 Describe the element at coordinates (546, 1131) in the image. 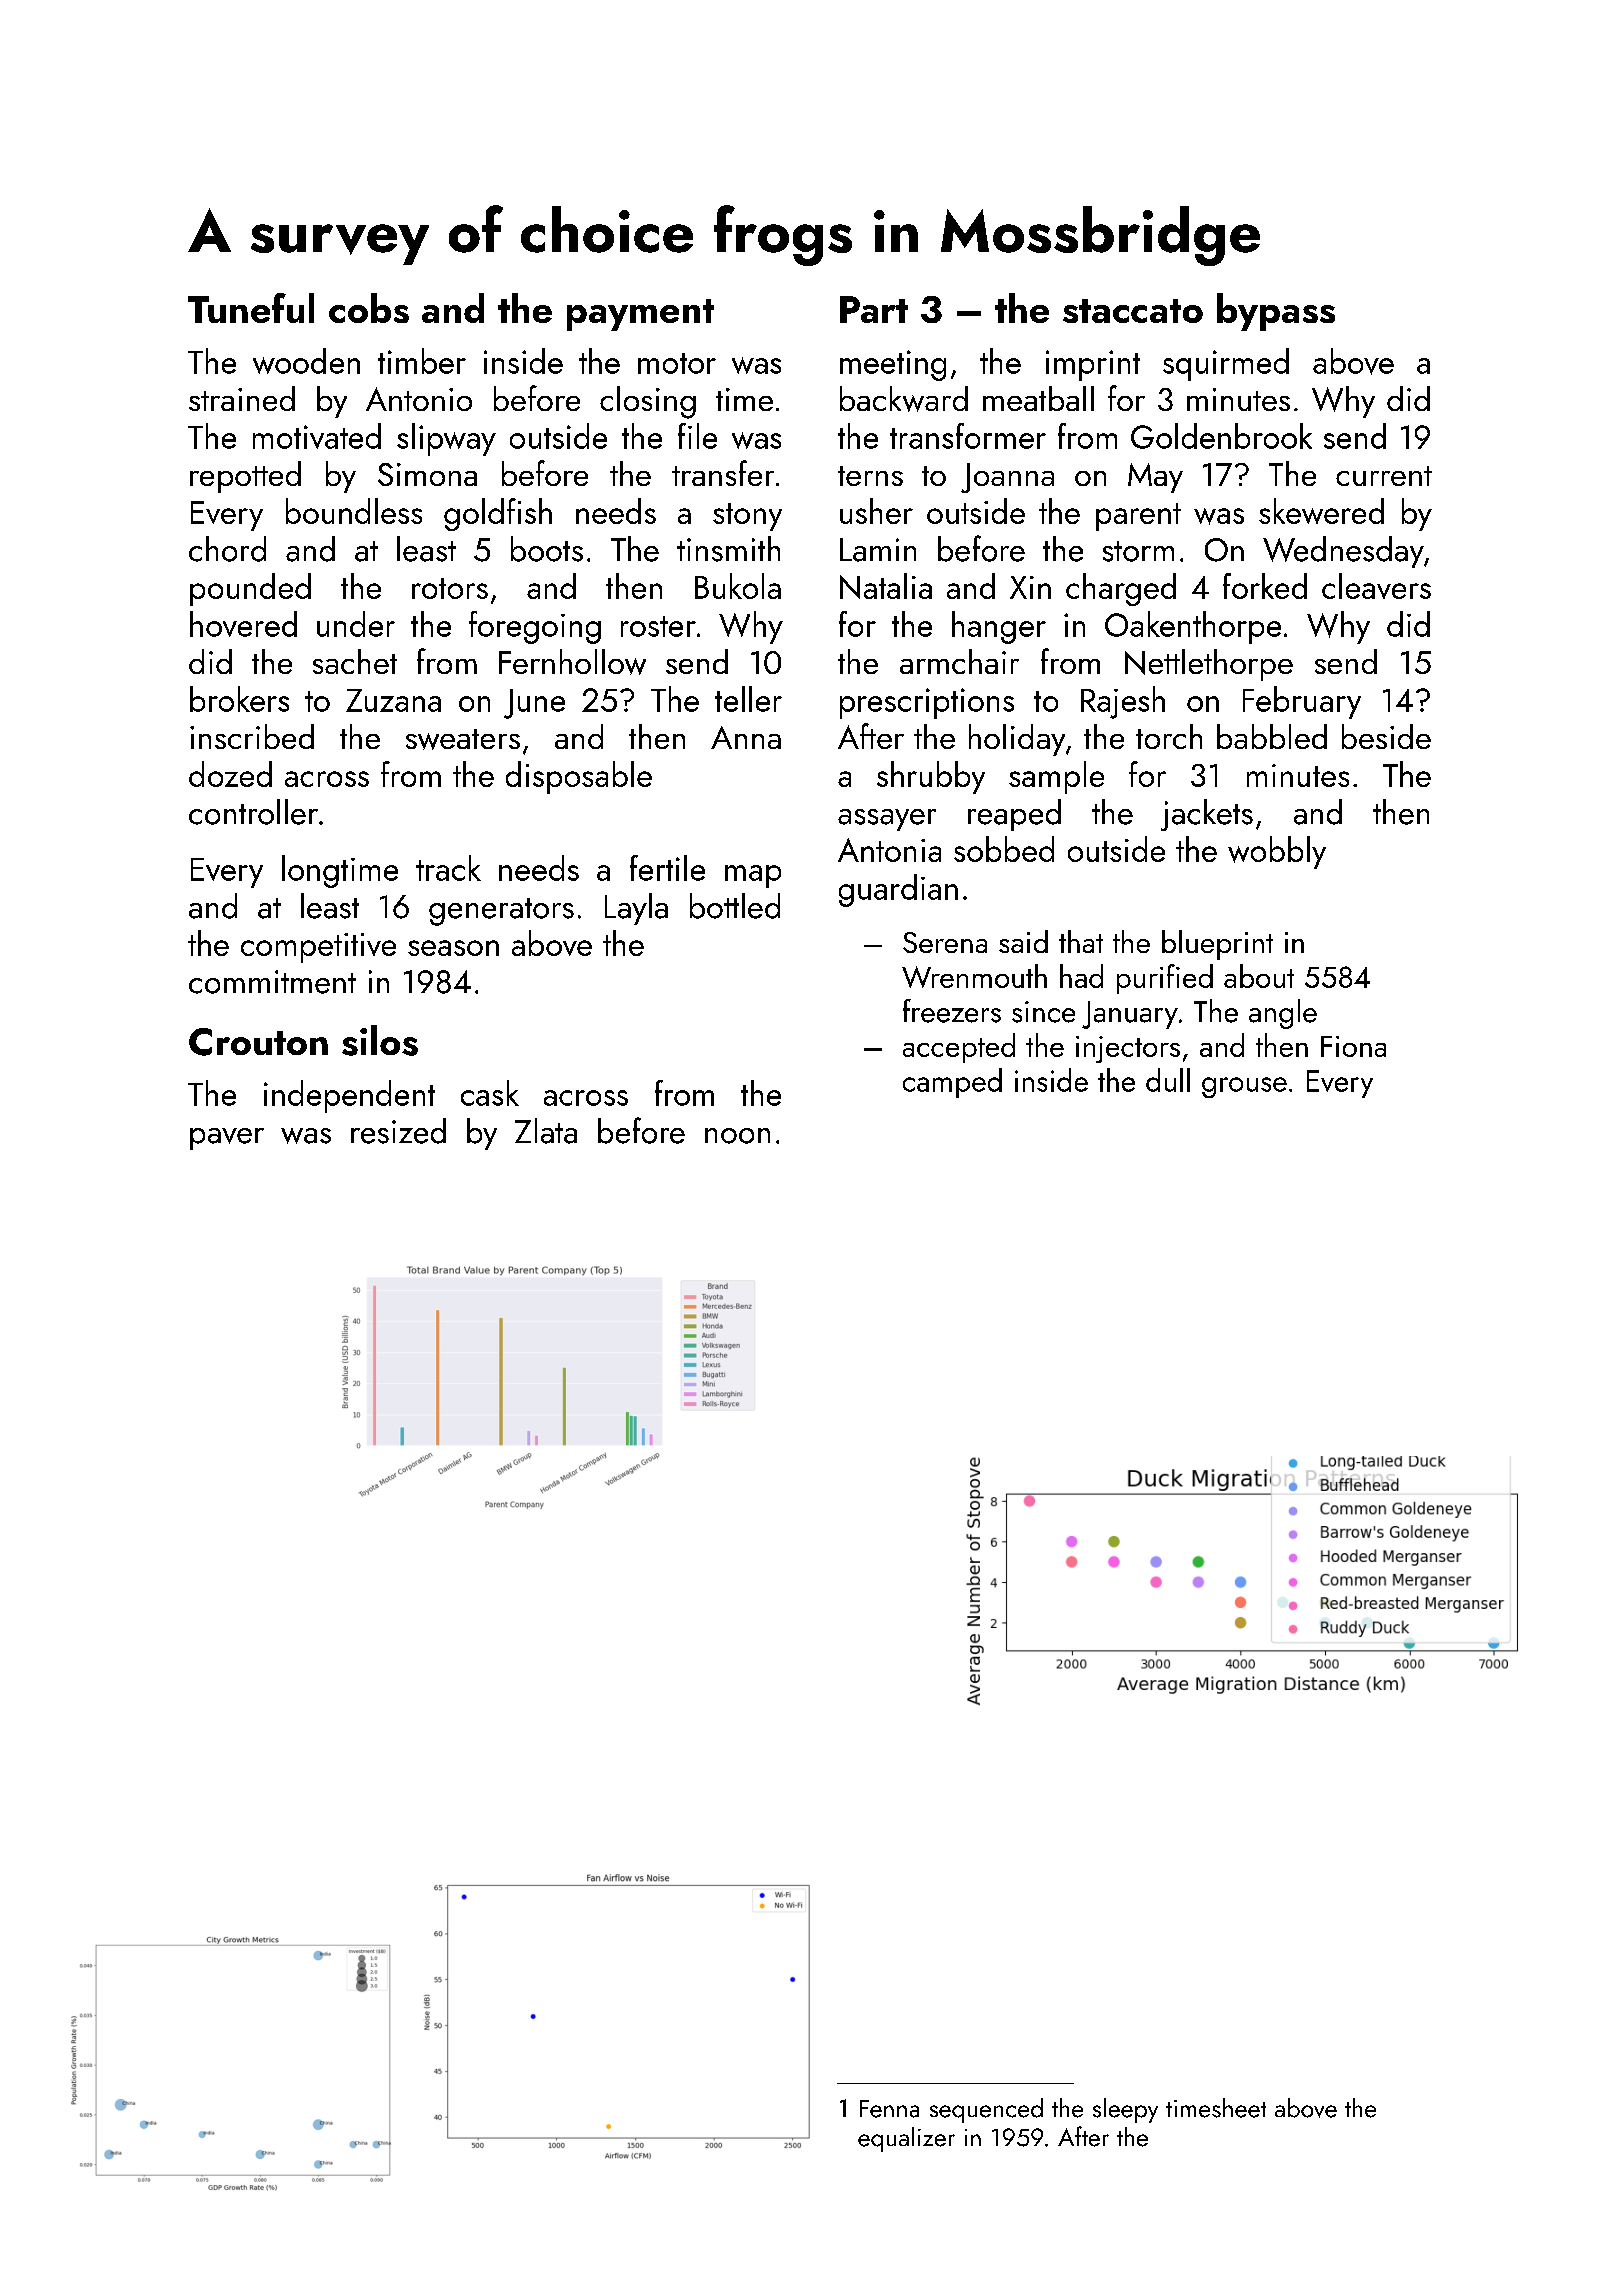

I see `Zlata` at that location.
